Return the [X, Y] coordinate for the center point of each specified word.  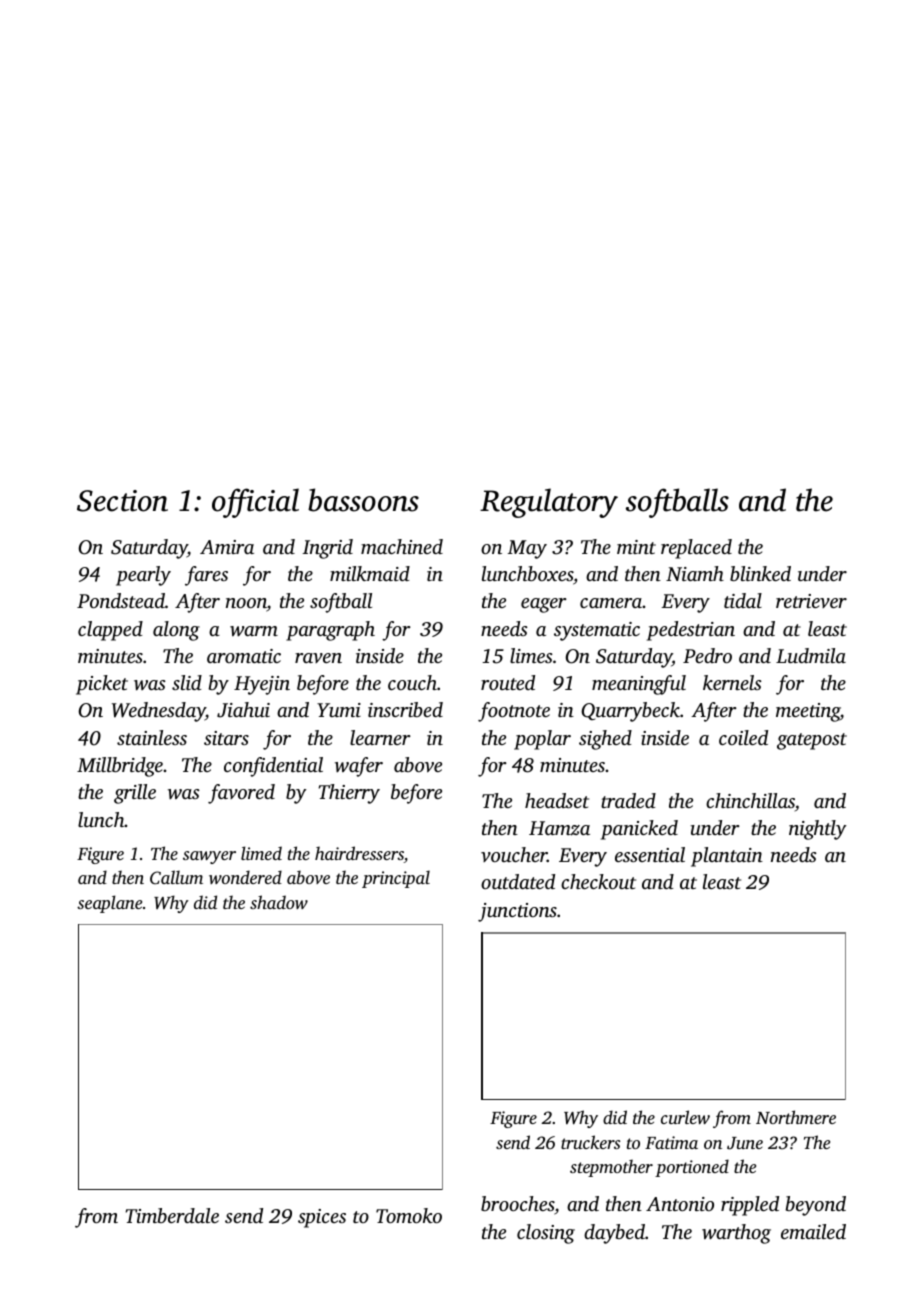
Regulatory [549, 503]
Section [122, 501]
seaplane [109, 904]
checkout [598, 881]
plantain [727, 857]
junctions [517, 912]
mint [636, 547]
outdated [518, 881]
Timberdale [172, 1215]
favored [241, 794]
